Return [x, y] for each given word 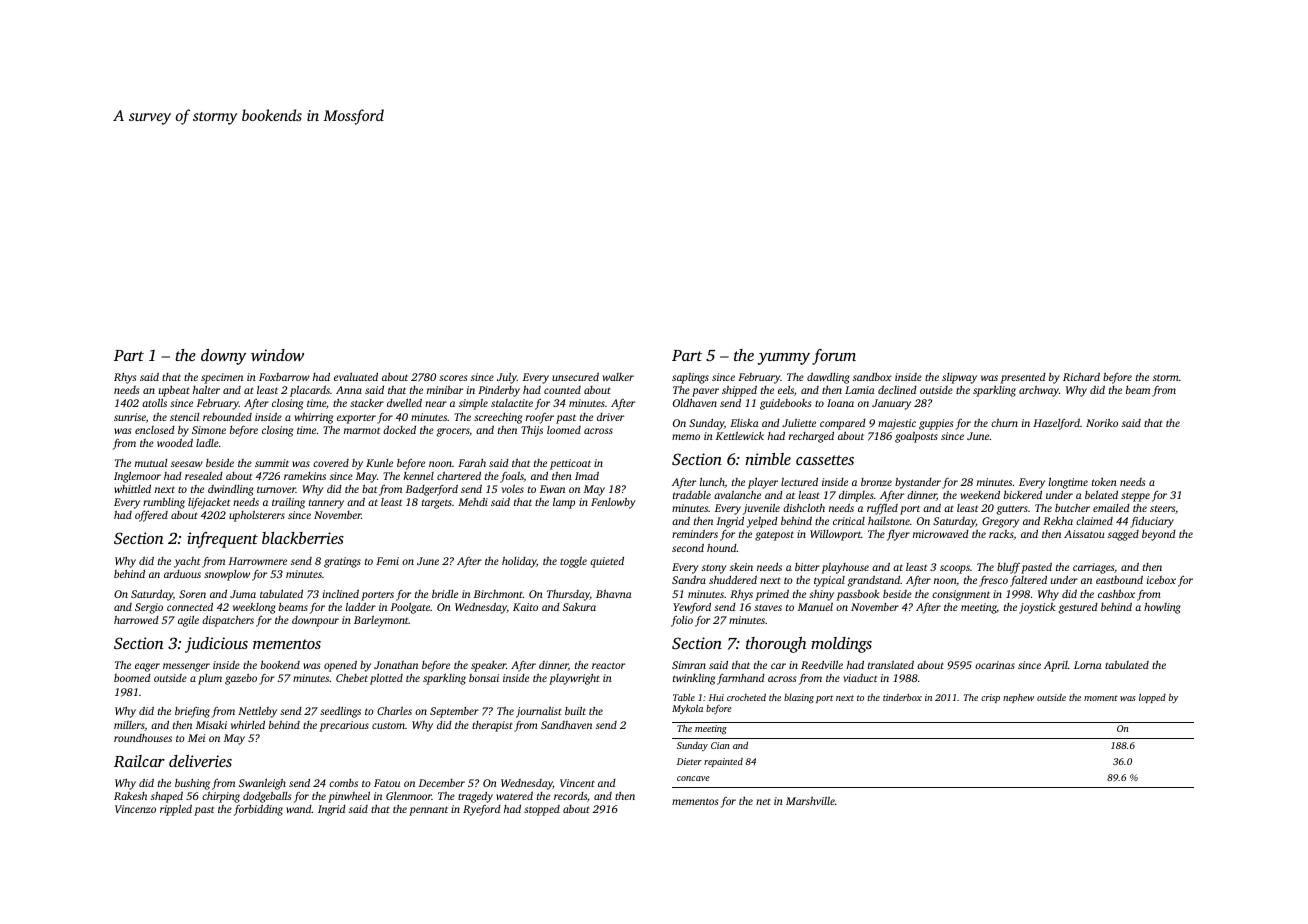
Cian [720, 745]
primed [772, 595]
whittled [132, 489]
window [277, 355]
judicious [216, 645]
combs [343, 783]
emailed [1111, 508]
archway [1039, 391]
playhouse [845, 568]
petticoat [570, 464]
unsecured [575, 376]
